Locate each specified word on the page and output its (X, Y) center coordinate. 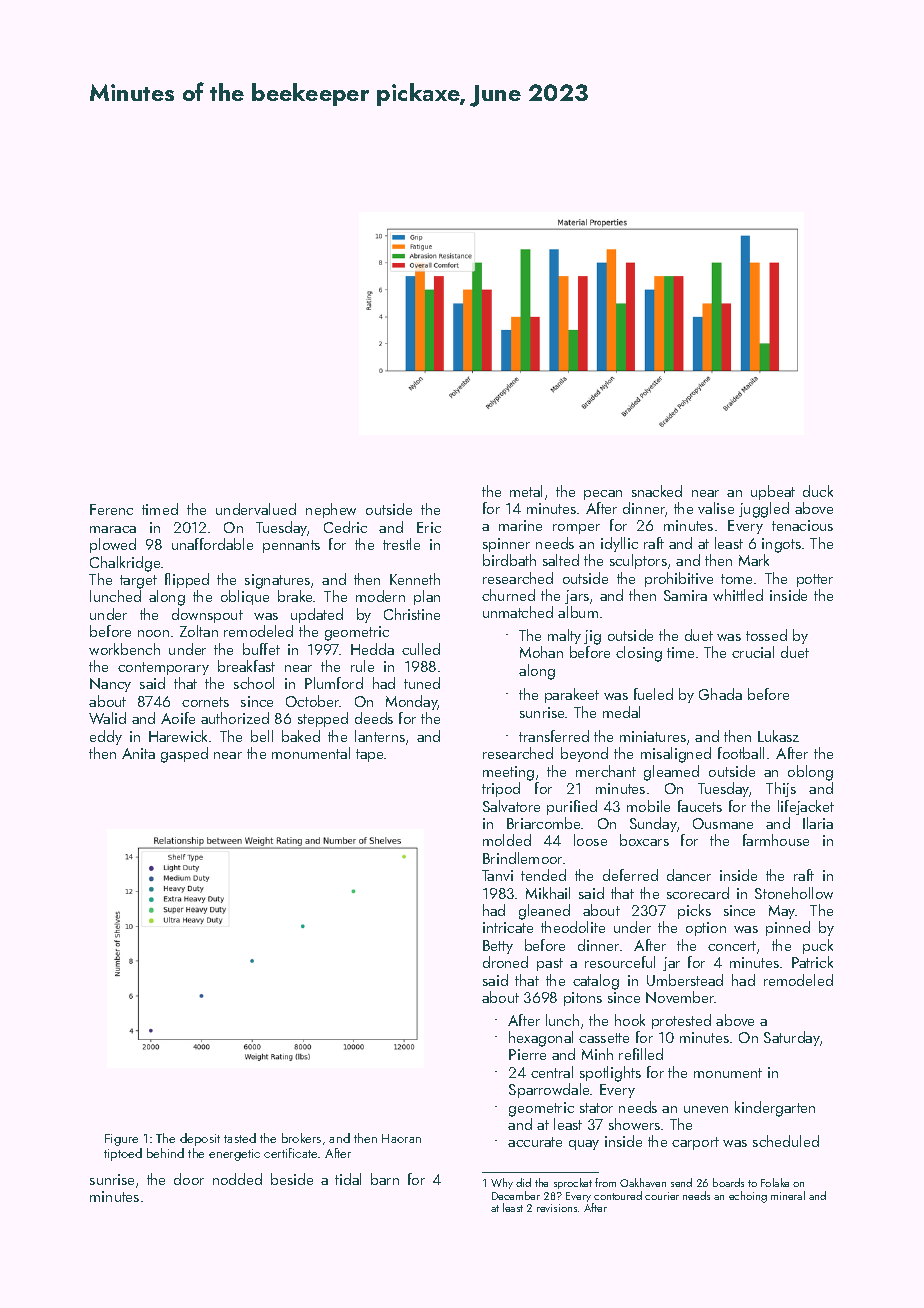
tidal (348, 1179)
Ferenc (111, 509)
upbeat (773, 492)
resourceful (620, 962)
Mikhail (548, 893)
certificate (290, 1153)
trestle (401, 544)
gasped (184, 755)
